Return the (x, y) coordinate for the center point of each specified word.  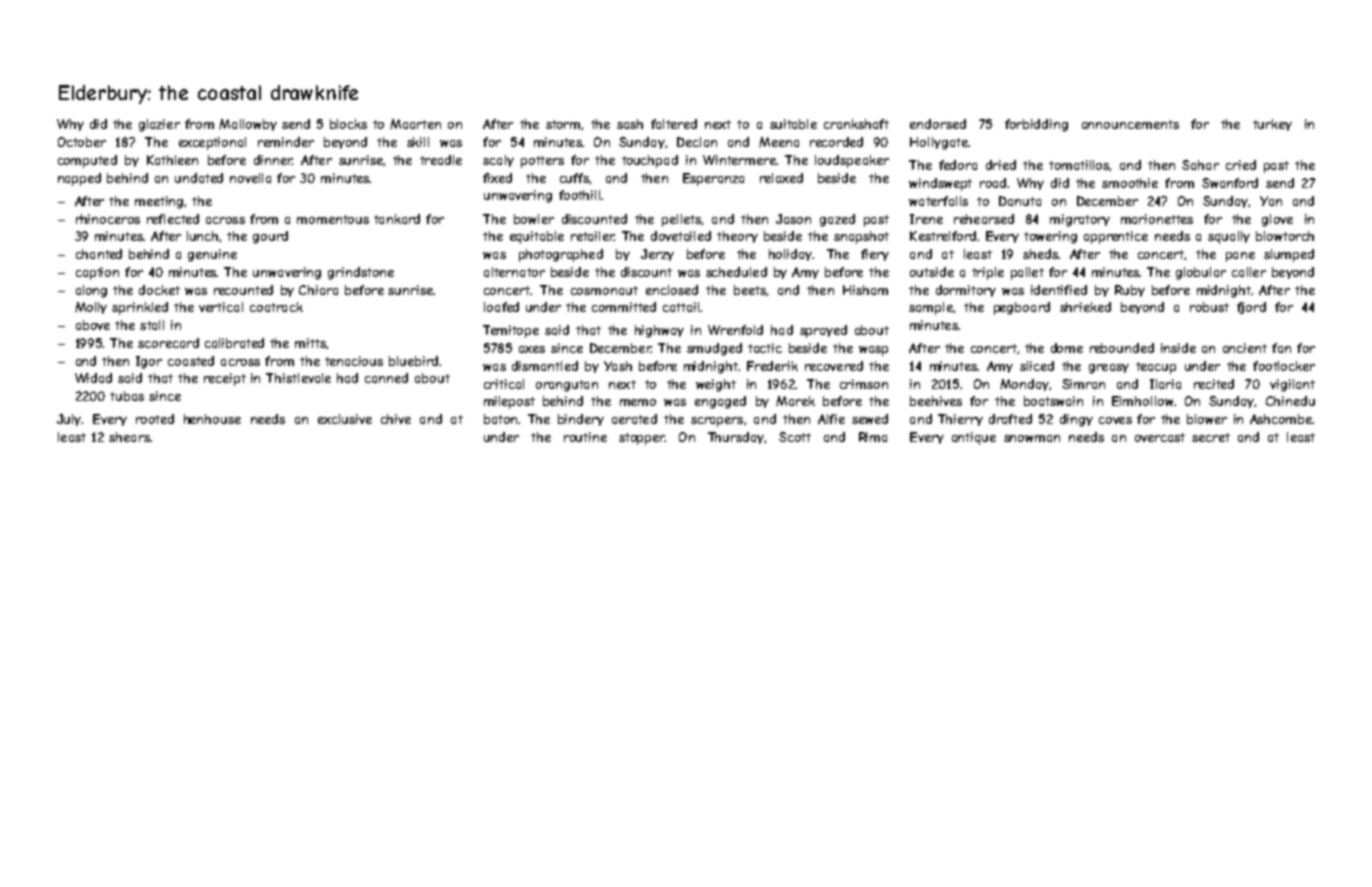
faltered (674, 124)
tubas (127, 396)
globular (1201, 273)
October (82, 142)
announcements (1130, 124)
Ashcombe (1281, 419)
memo (638, 402)
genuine (212, 255)
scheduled (736, 272)
